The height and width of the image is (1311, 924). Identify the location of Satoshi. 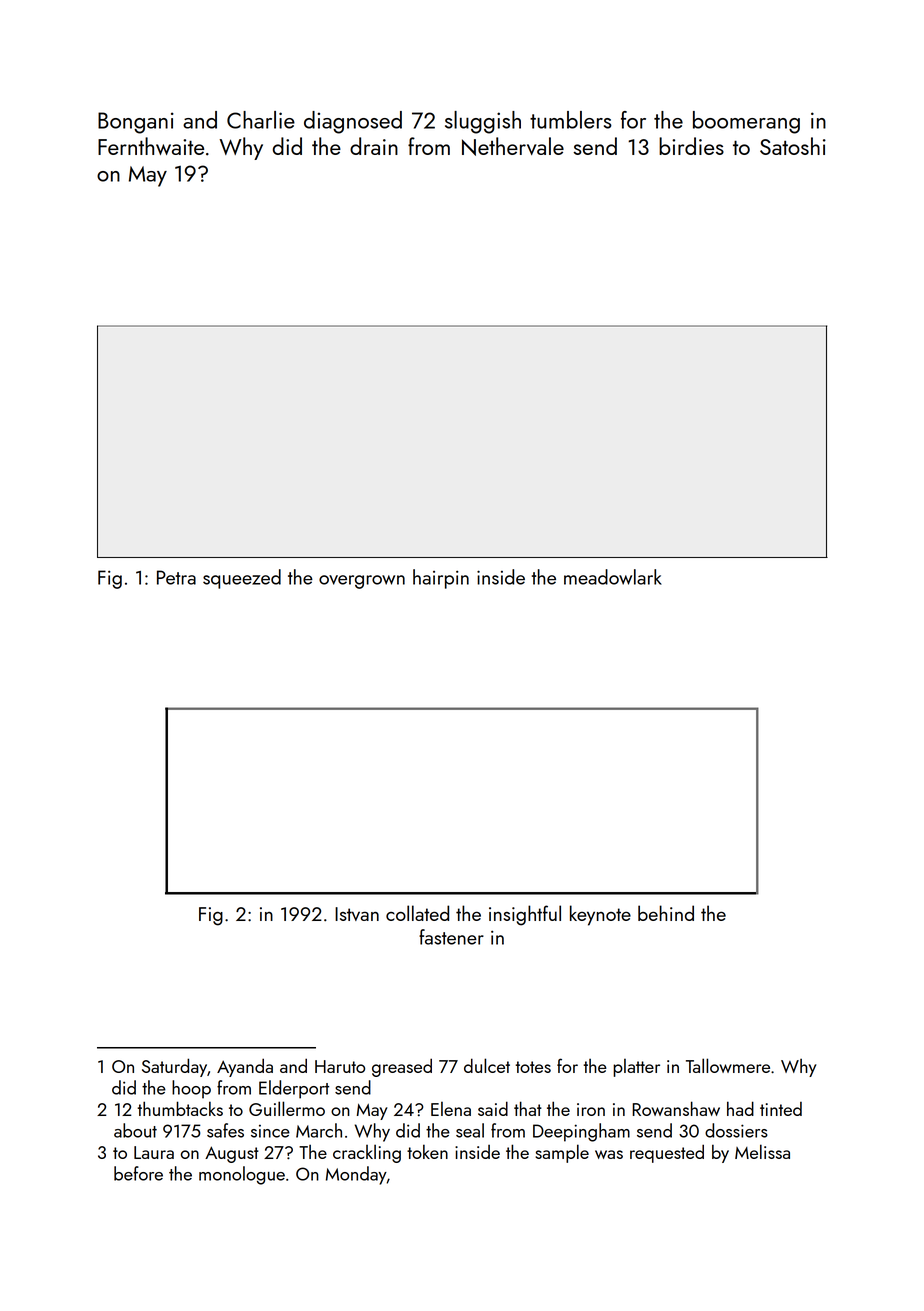
(793, 146).
